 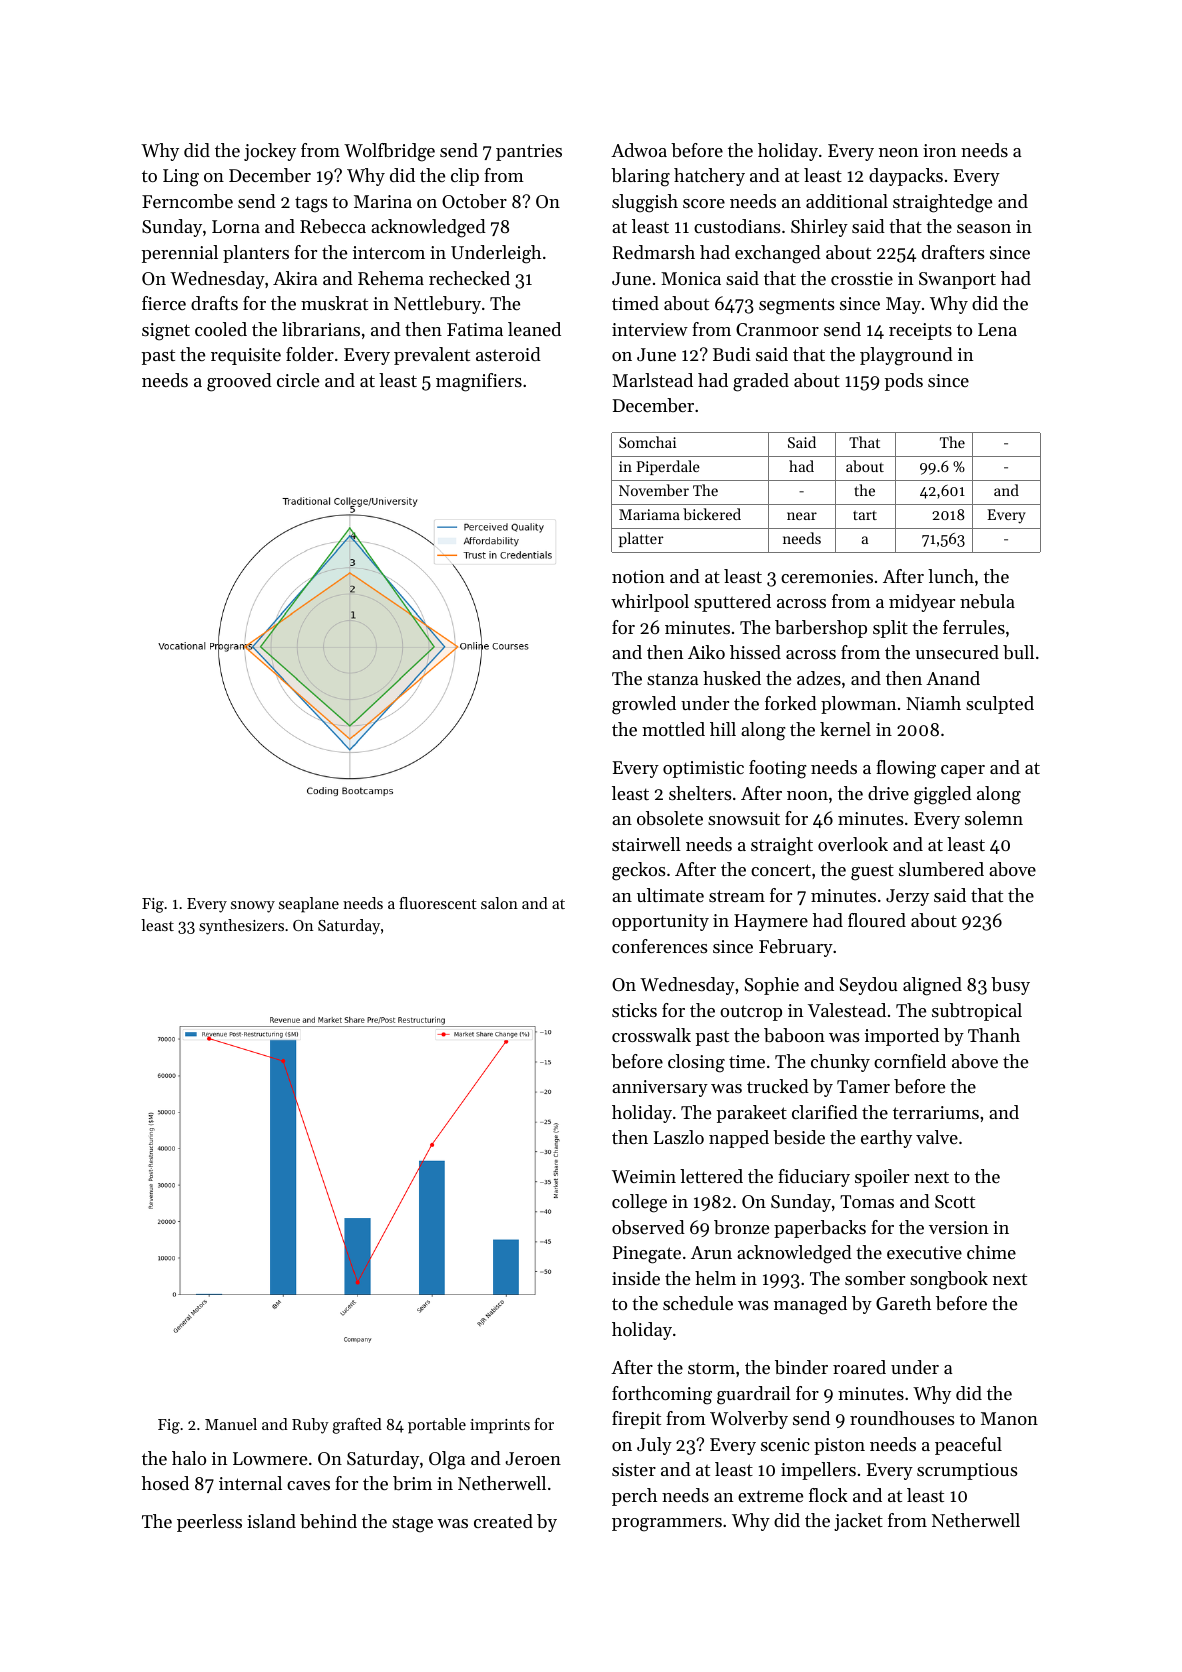 I want to click on Manuel, so click(x=231, y=1424).
